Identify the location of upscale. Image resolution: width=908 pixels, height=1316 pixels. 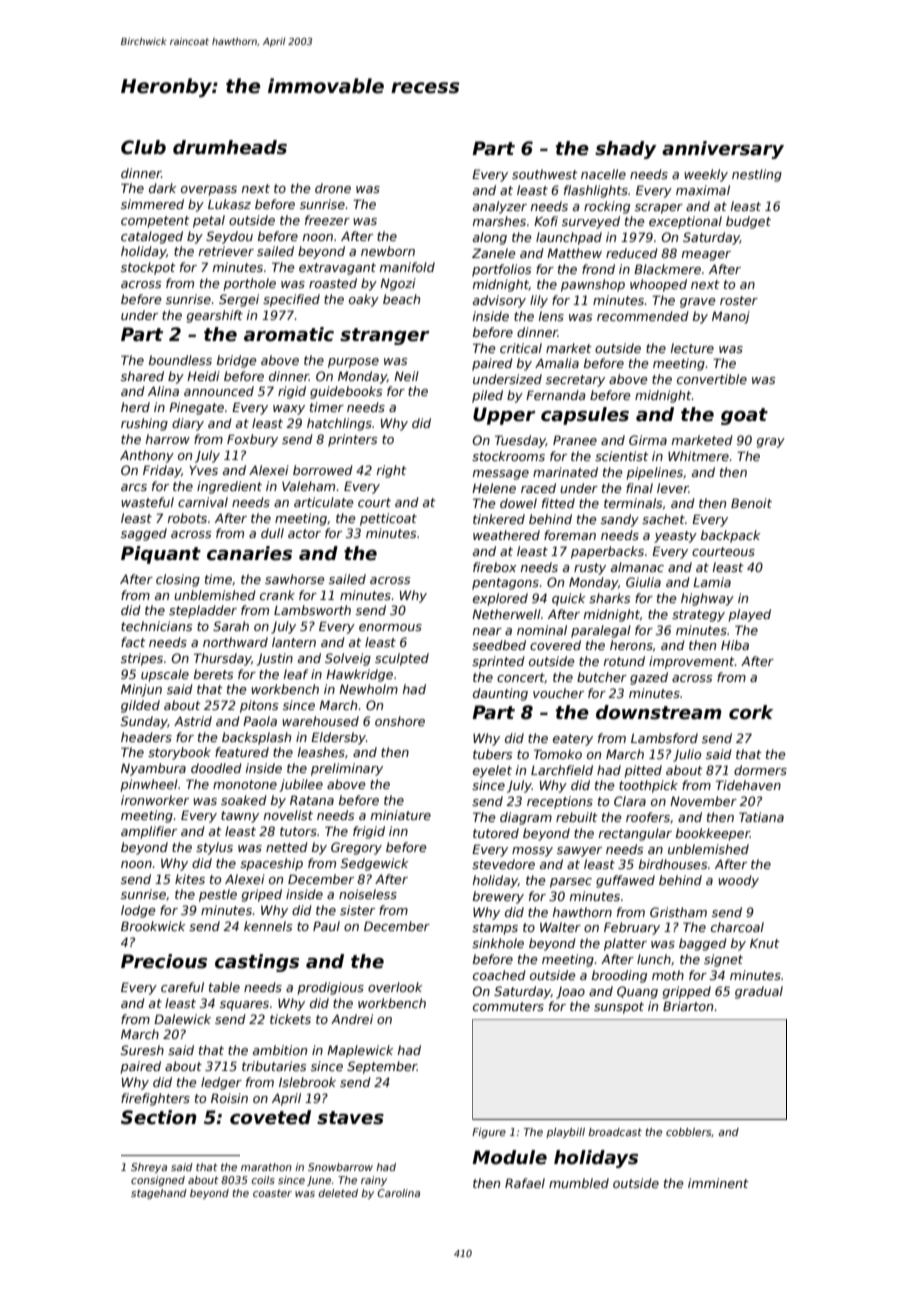
(165, 675).
